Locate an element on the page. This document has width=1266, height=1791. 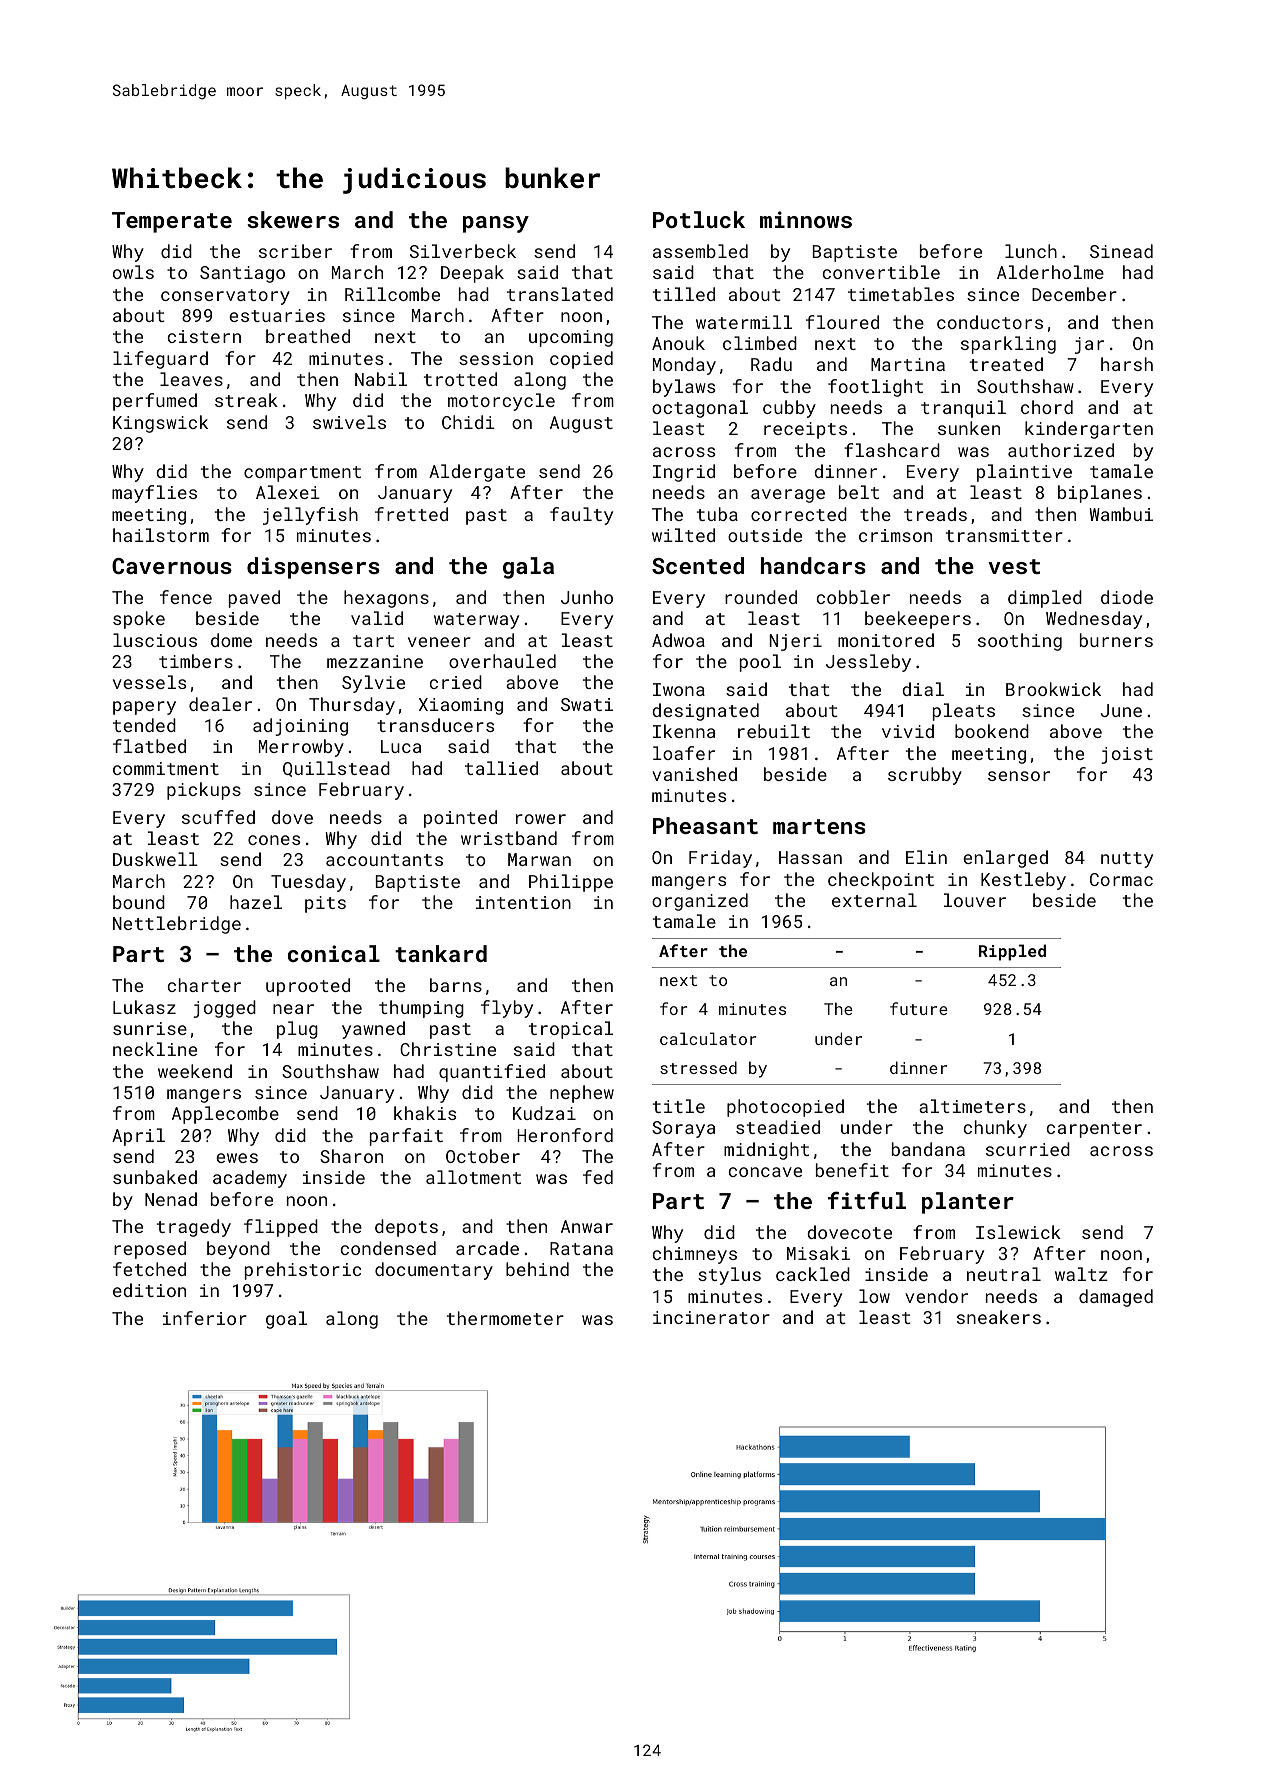
skewers is located at coordinates (293, 219).
